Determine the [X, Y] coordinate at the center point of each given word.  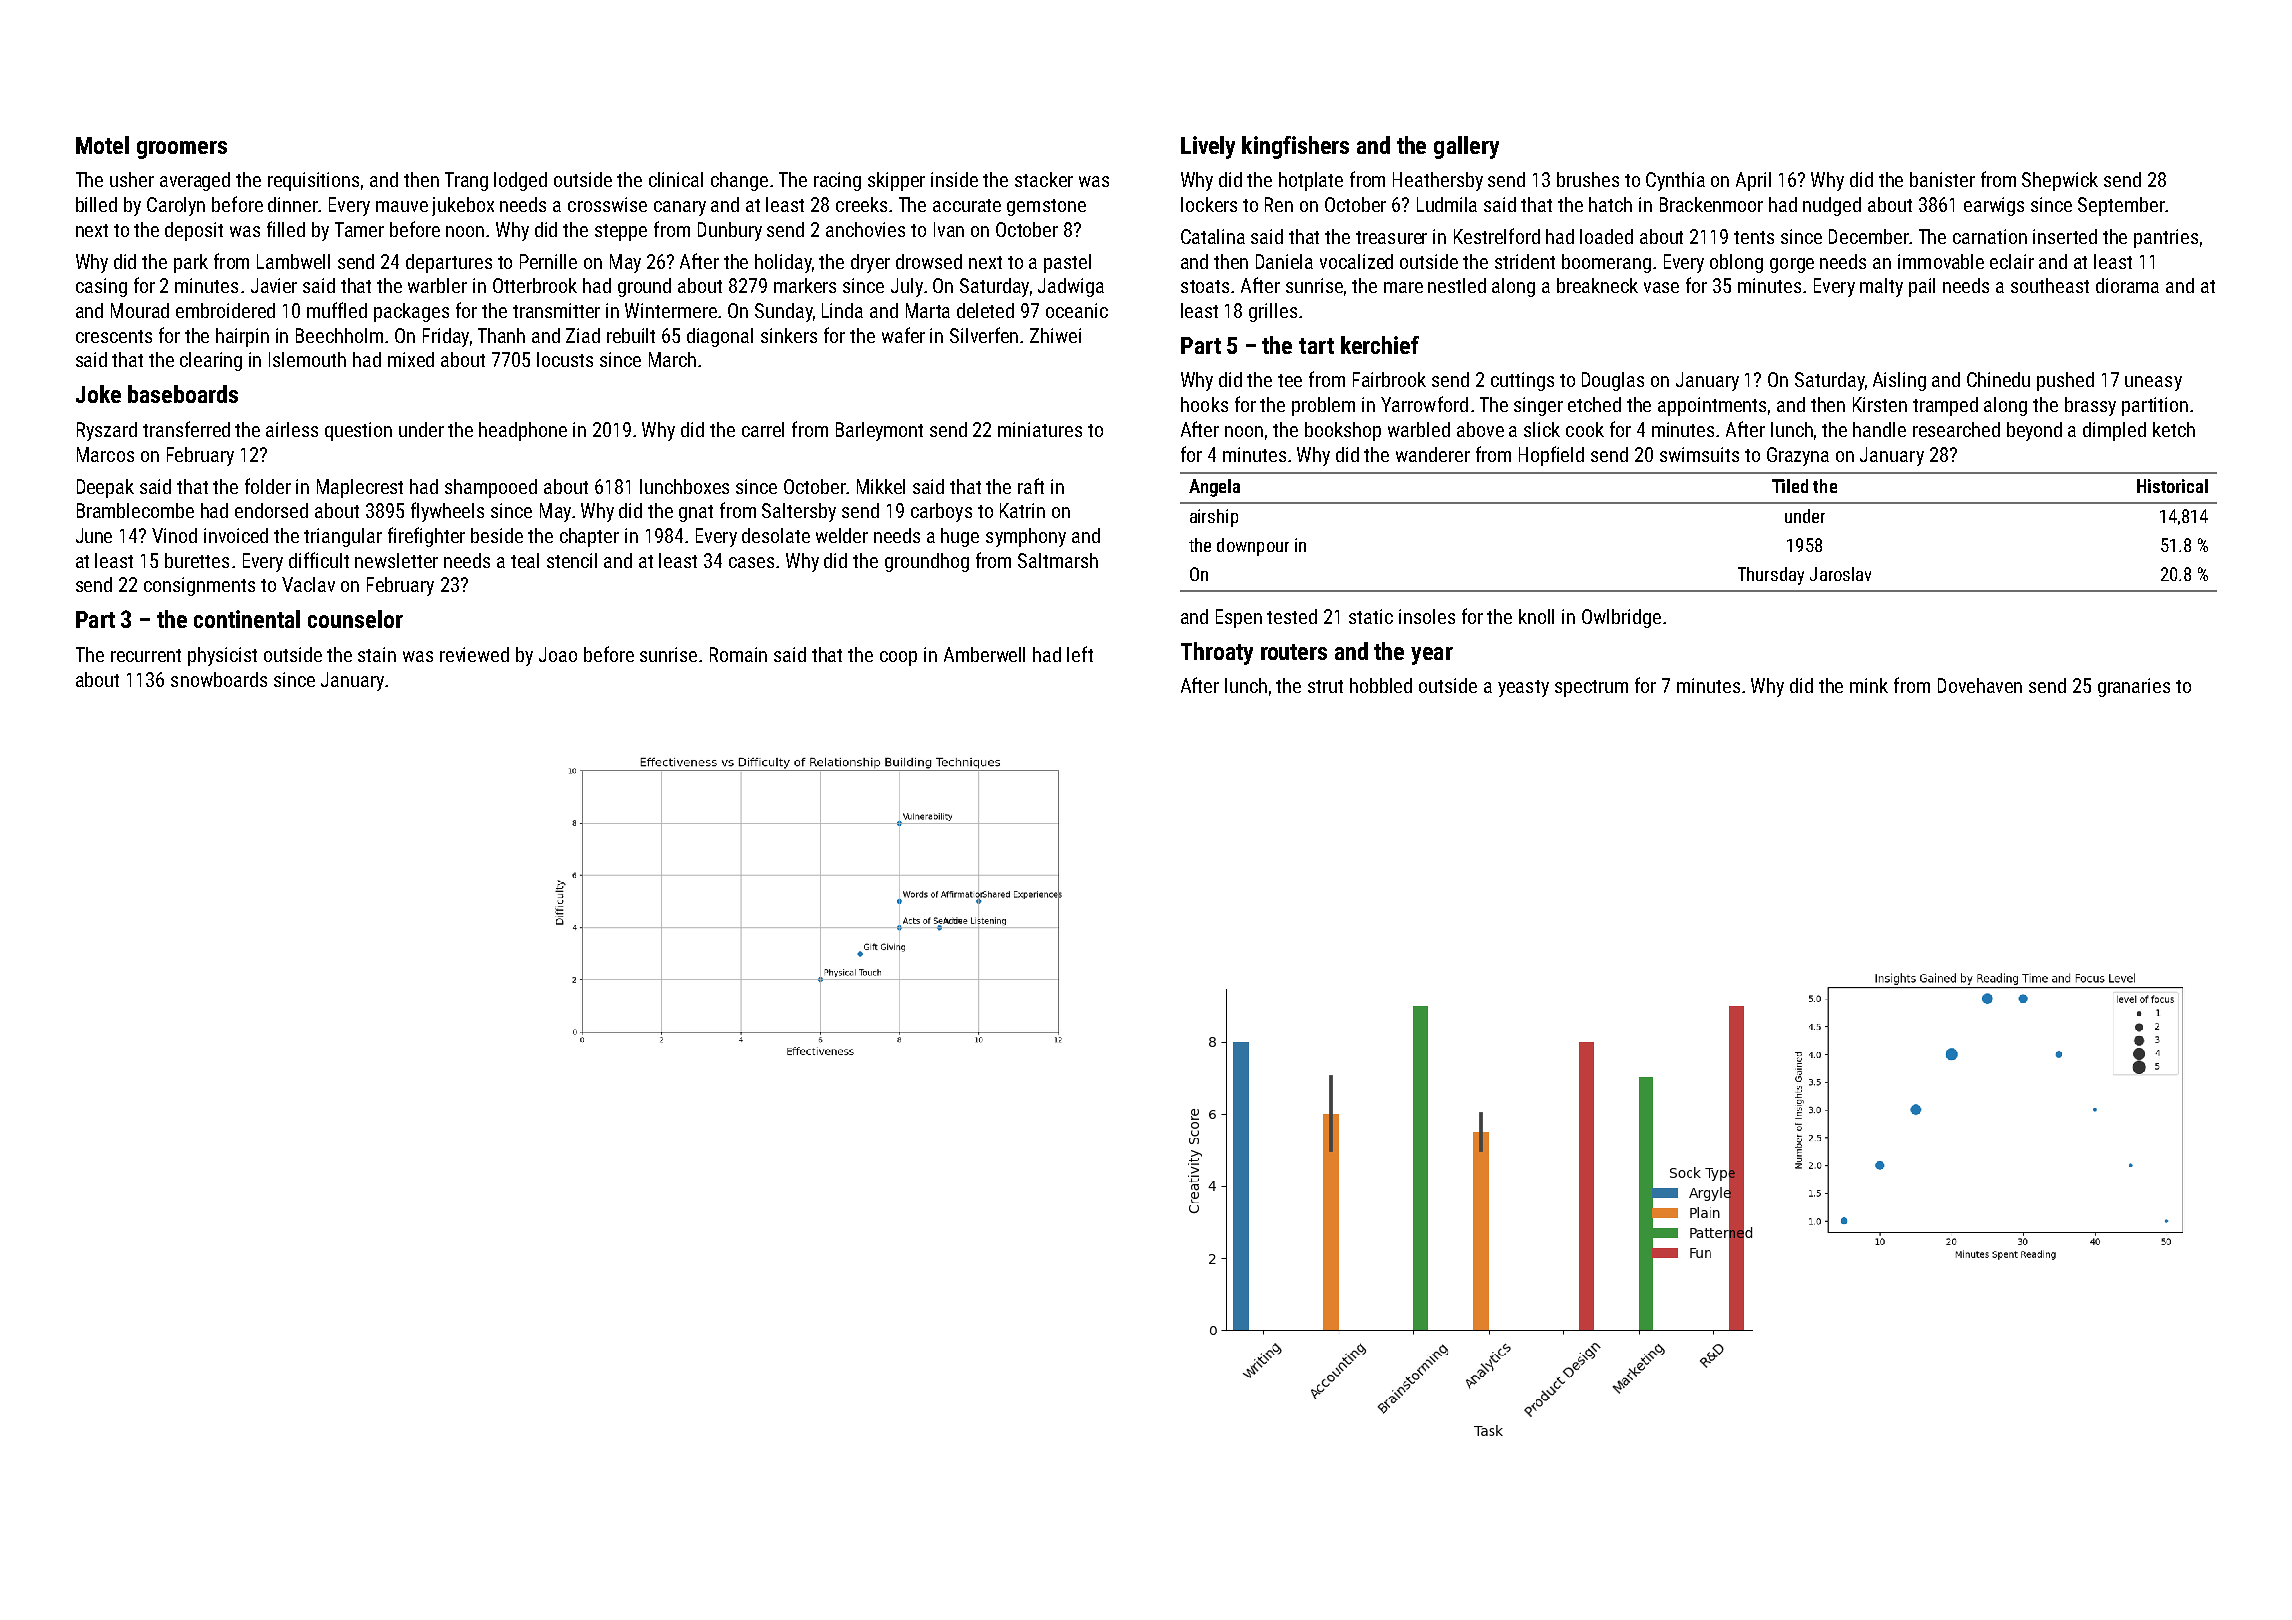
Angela [1214, 488]
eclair [2012, 261]
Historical [2172, 486]
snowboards [219, 679]
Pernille [548, 261]
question [358, 431]
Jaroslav [1840, 574]
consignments [199, 586]
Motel [102, 145]
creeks [861, 204]
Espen [1239, 618]
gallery [1466, 147]
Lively [1208, 147]
